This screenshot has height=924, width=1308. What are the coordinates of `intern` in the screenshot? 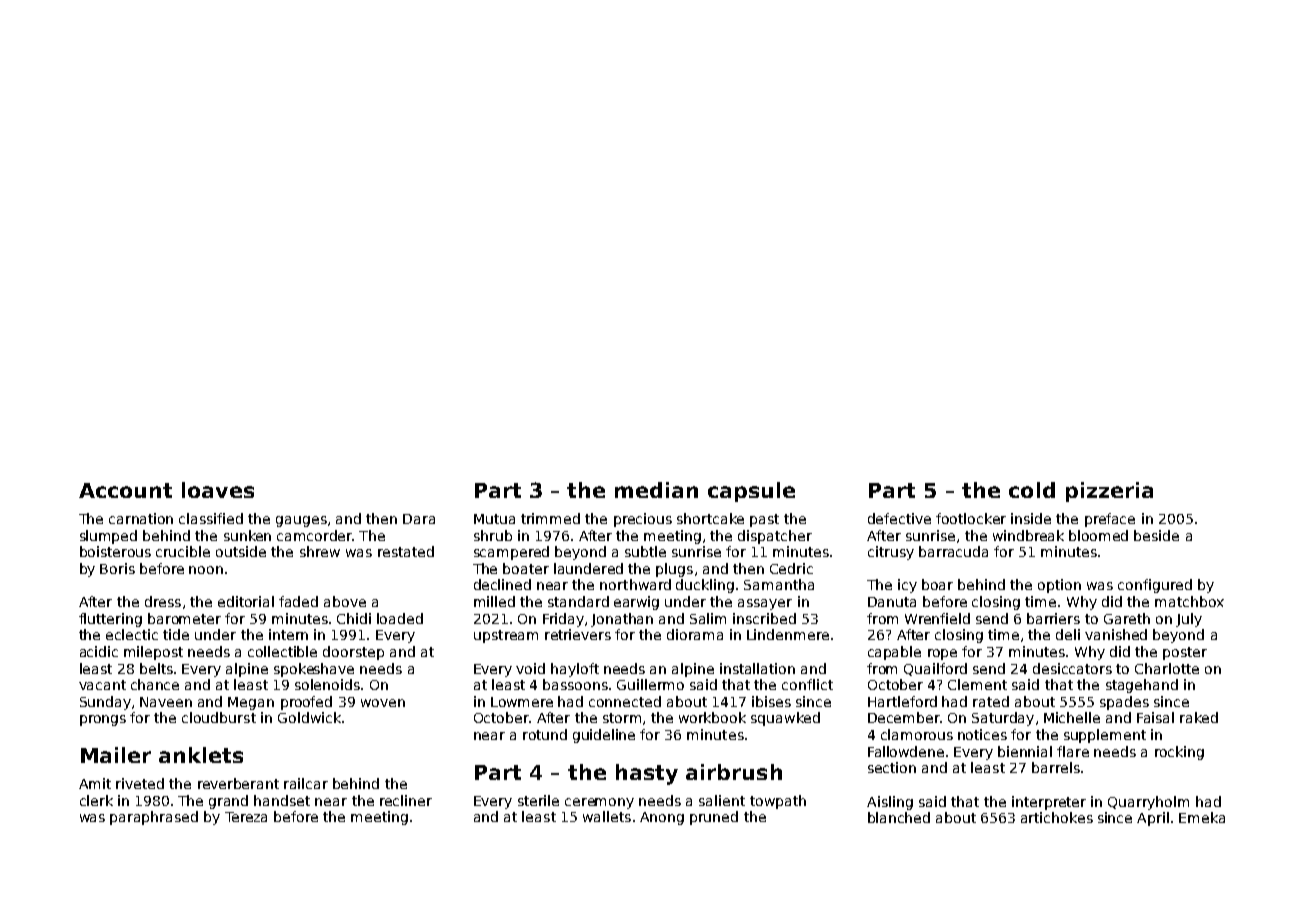 It's located at (288, 634).
